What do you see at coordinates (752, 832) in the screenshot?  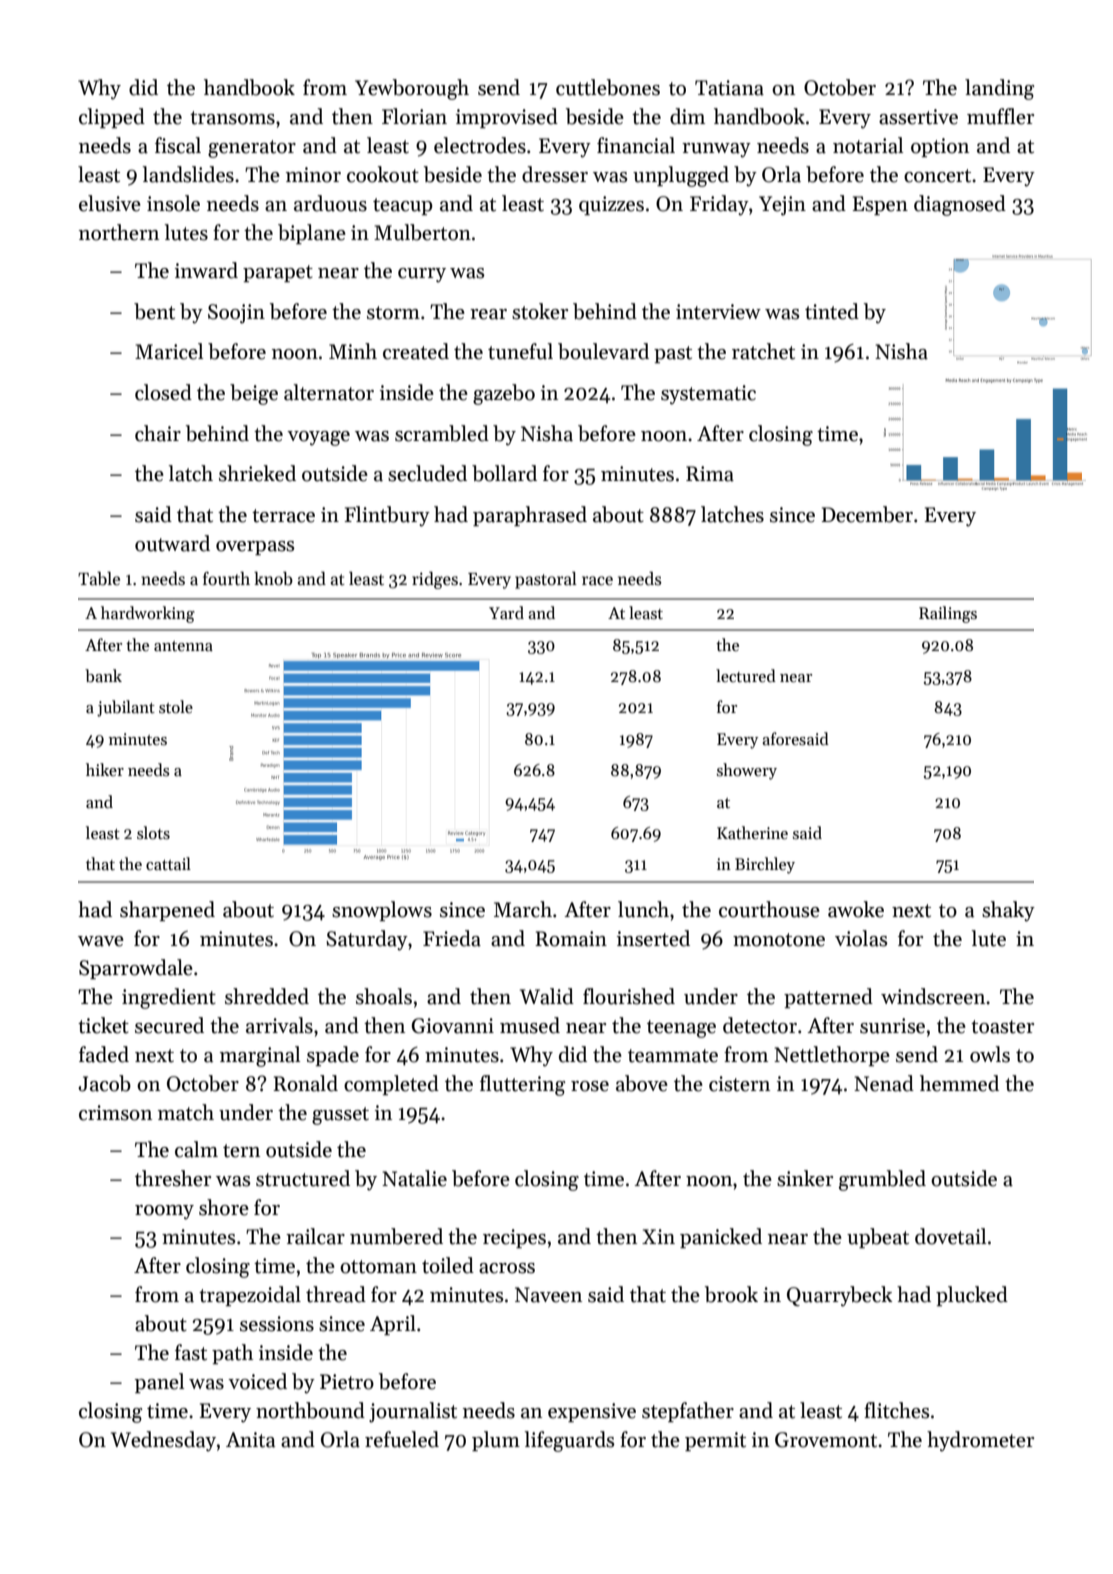 I see `Katherine` at bounding box center [752, 832].
